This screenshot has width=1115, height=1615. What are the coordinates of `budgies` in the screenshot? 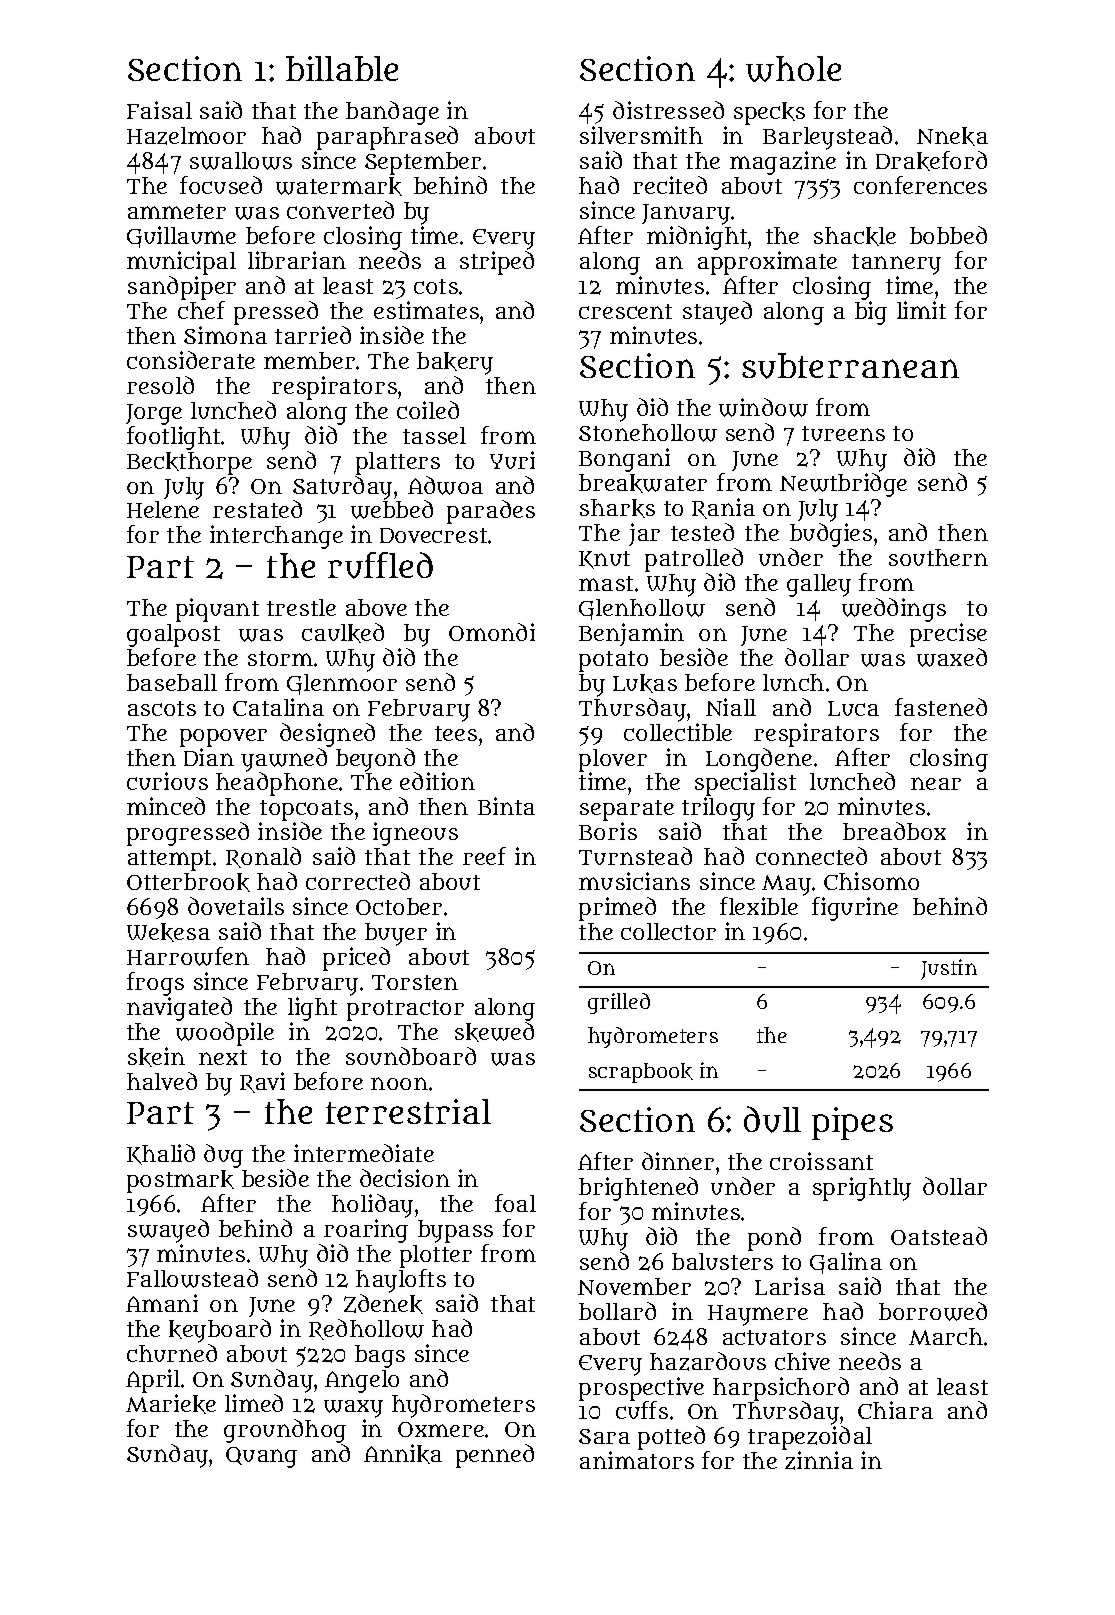 It's located at (831, 535).
